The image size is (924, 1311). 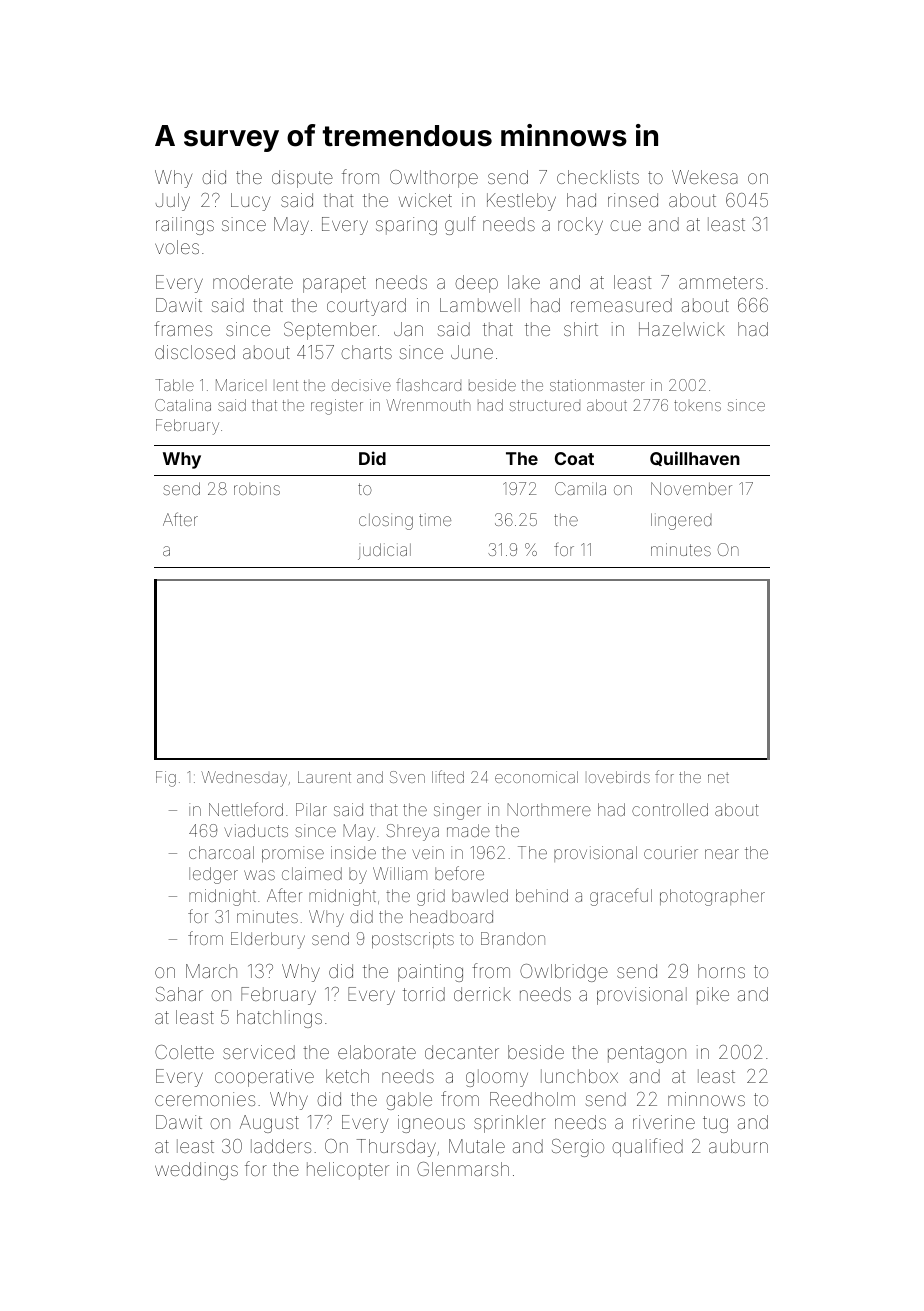 What do you see at coordinates (619, 777) in the document?
I see `lovebirds` at bounding box center [619, 777].
